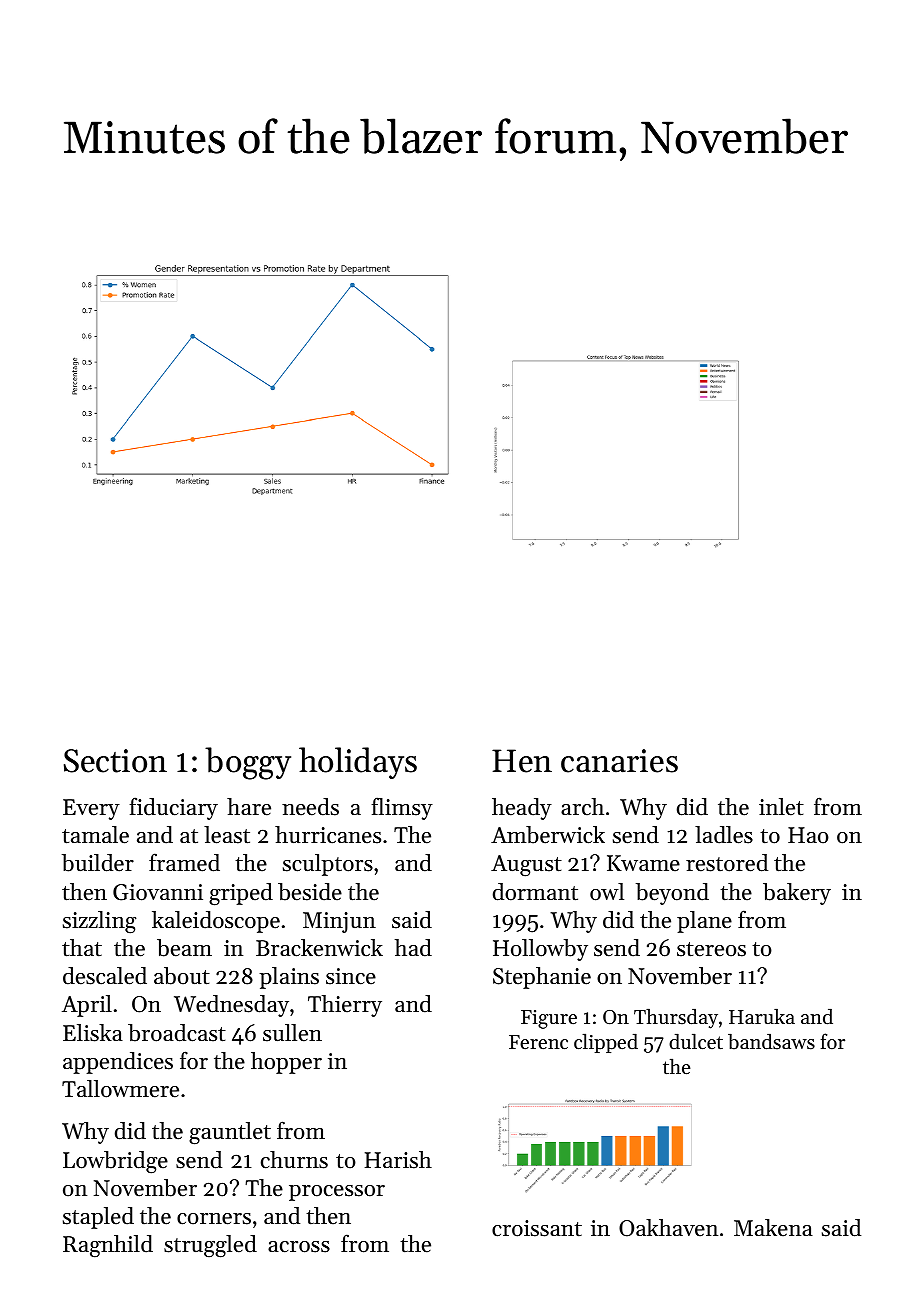 Image resolution: width=924 pixels, height=1311 pixels. Describe the element at coordinates (299, 1247) in the page. I see `across` at that location.
